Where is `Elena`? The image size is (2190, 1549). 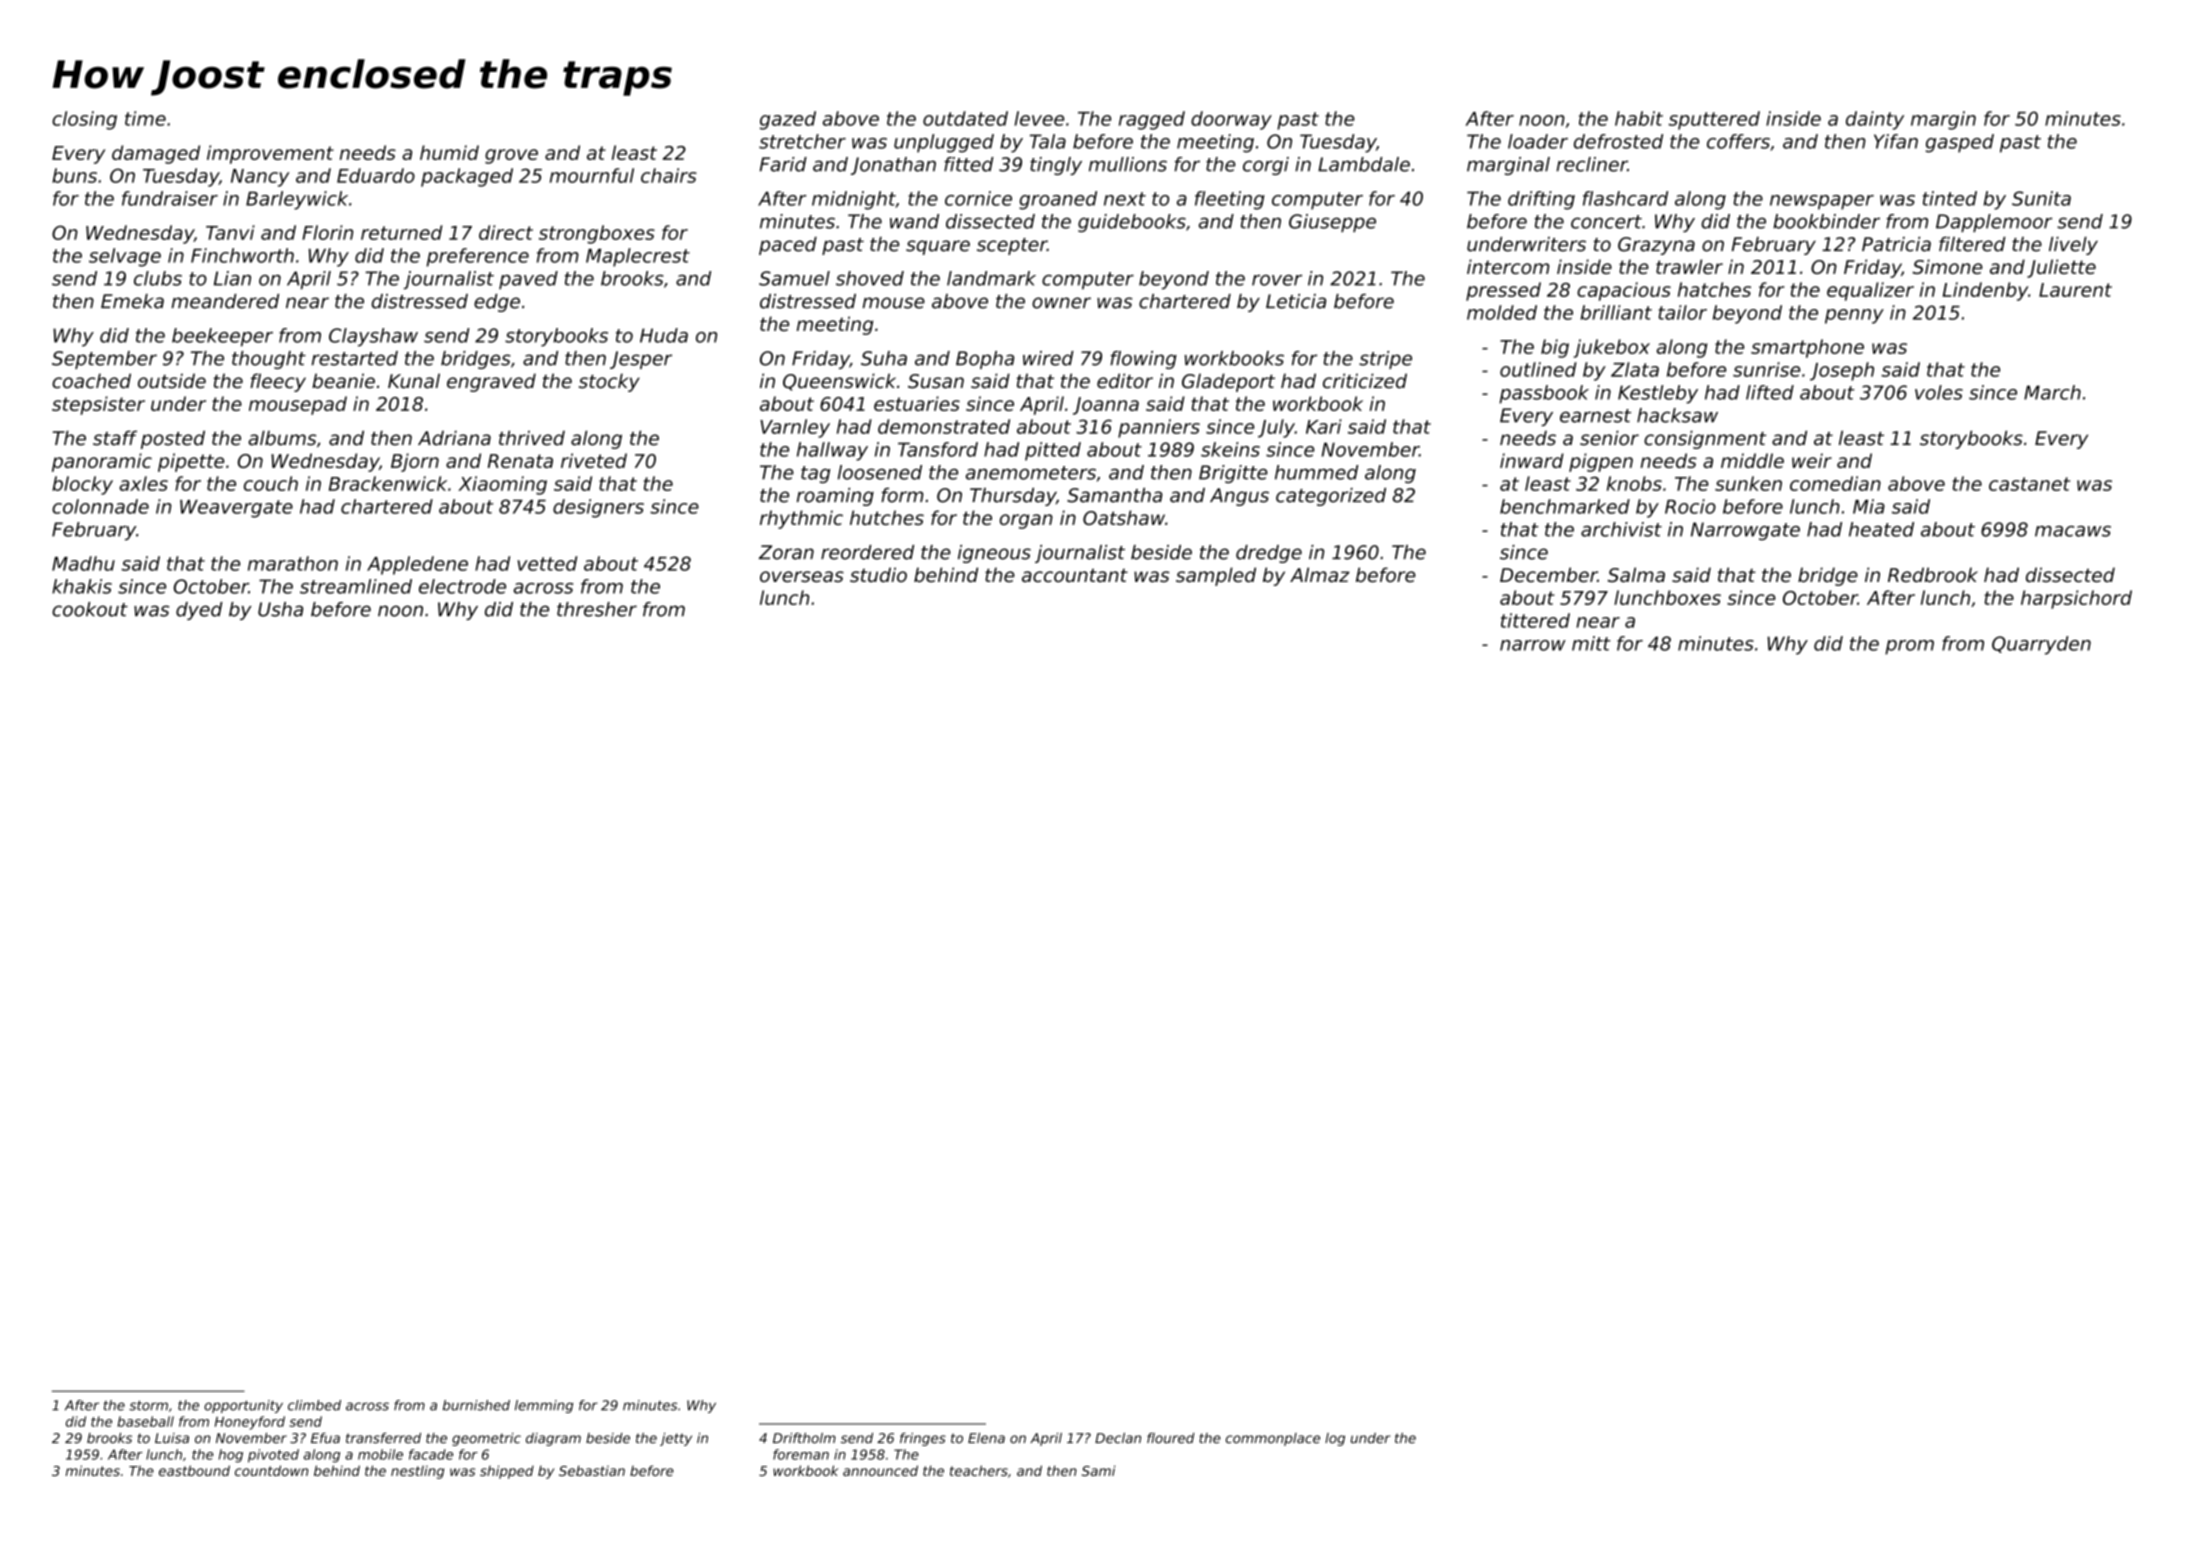
Elena is located at coordinates (986, 1438).
